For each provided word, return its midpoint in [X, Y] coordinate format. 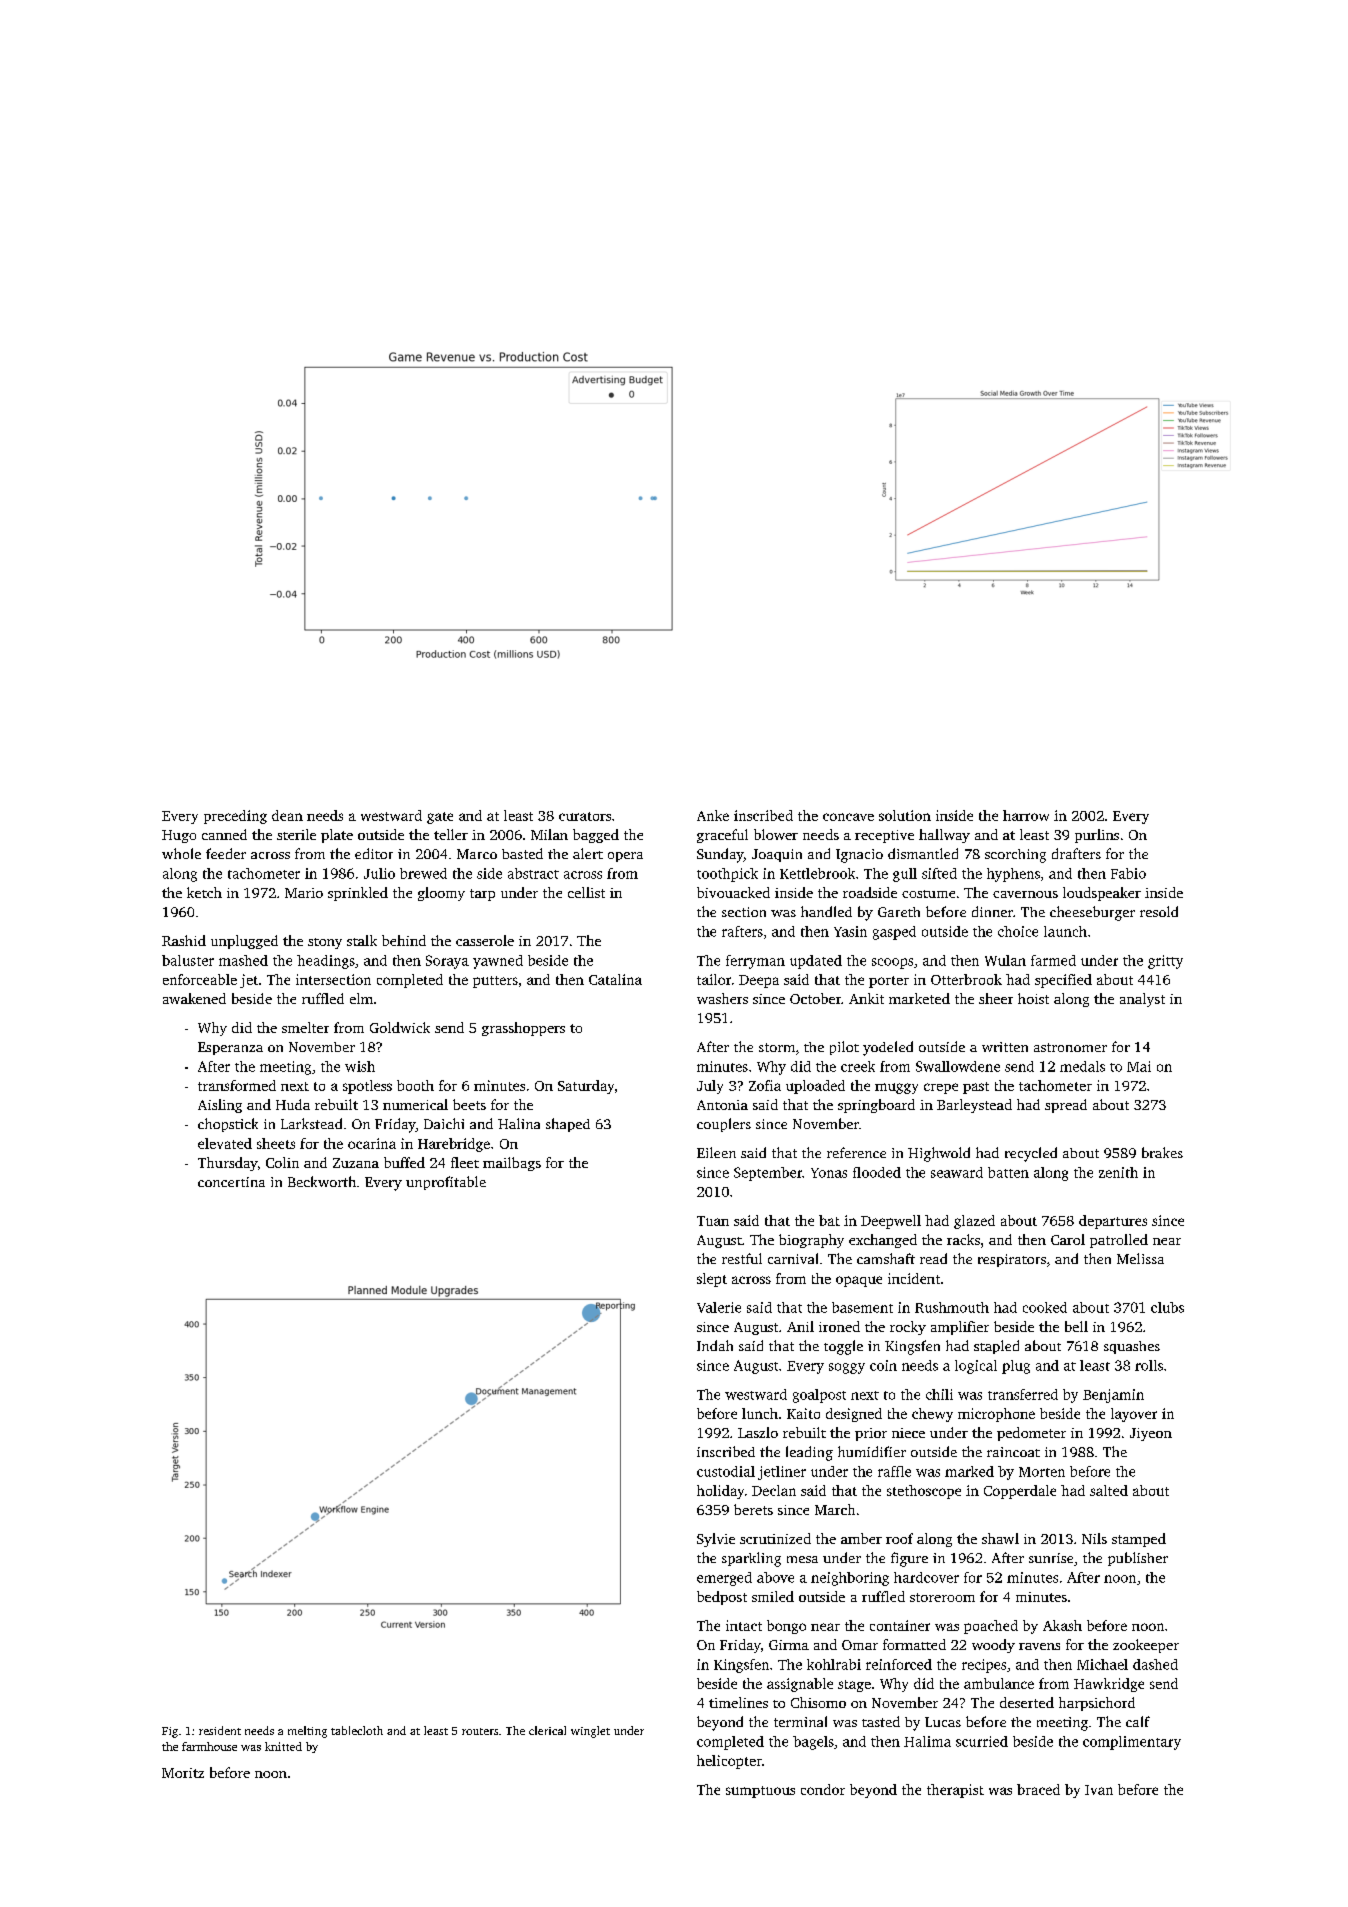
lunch [760, 1413]
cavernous [1025, 894]
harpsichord [1097, 1704]
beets [469, 1104]
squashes [1132, 1347]
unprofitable [446, 1183]
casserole [485, 940]
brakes [1162, 1152]
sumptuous [760, 1792]
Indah [715, 1345]
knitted [283, 1746]
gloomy [441, 894]
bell [1076, 1326]
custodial [726, 1471]
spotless [367, 1087]
